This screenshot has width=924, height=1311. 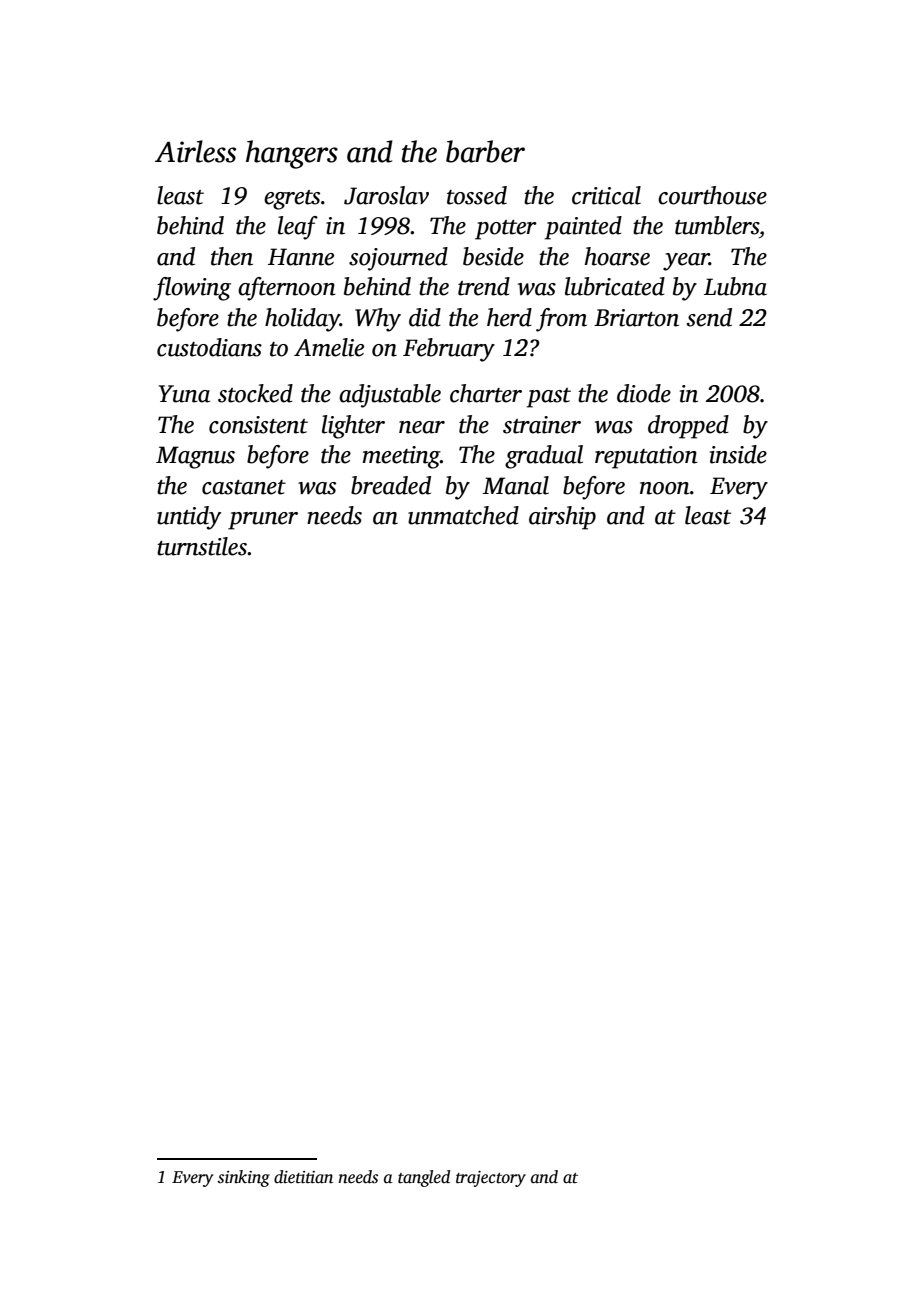 I want to click on unmatched, so click(x=463, y=515).
